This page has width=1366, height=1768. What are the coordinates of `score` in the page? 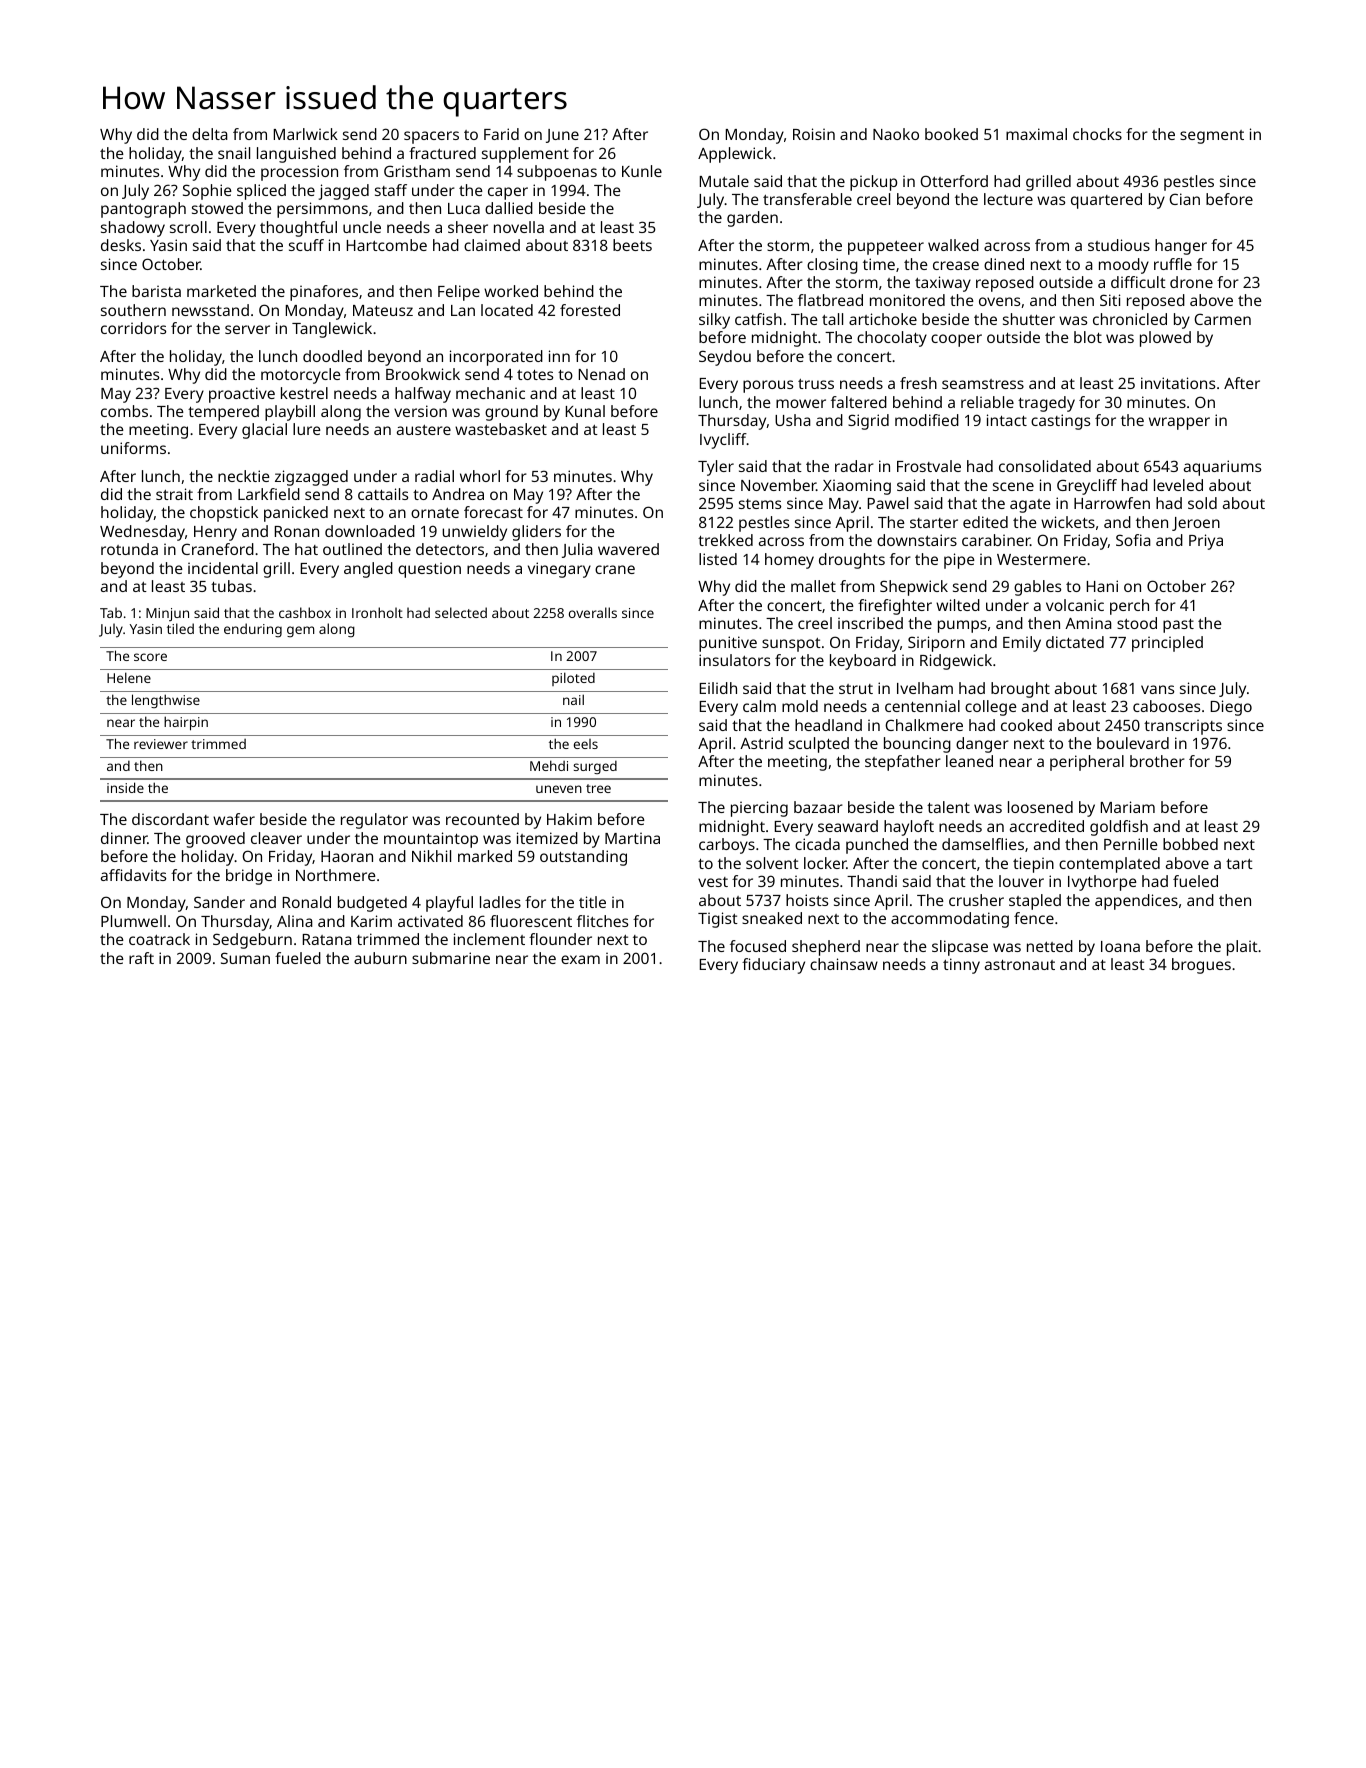 It's located at (150, 657).
